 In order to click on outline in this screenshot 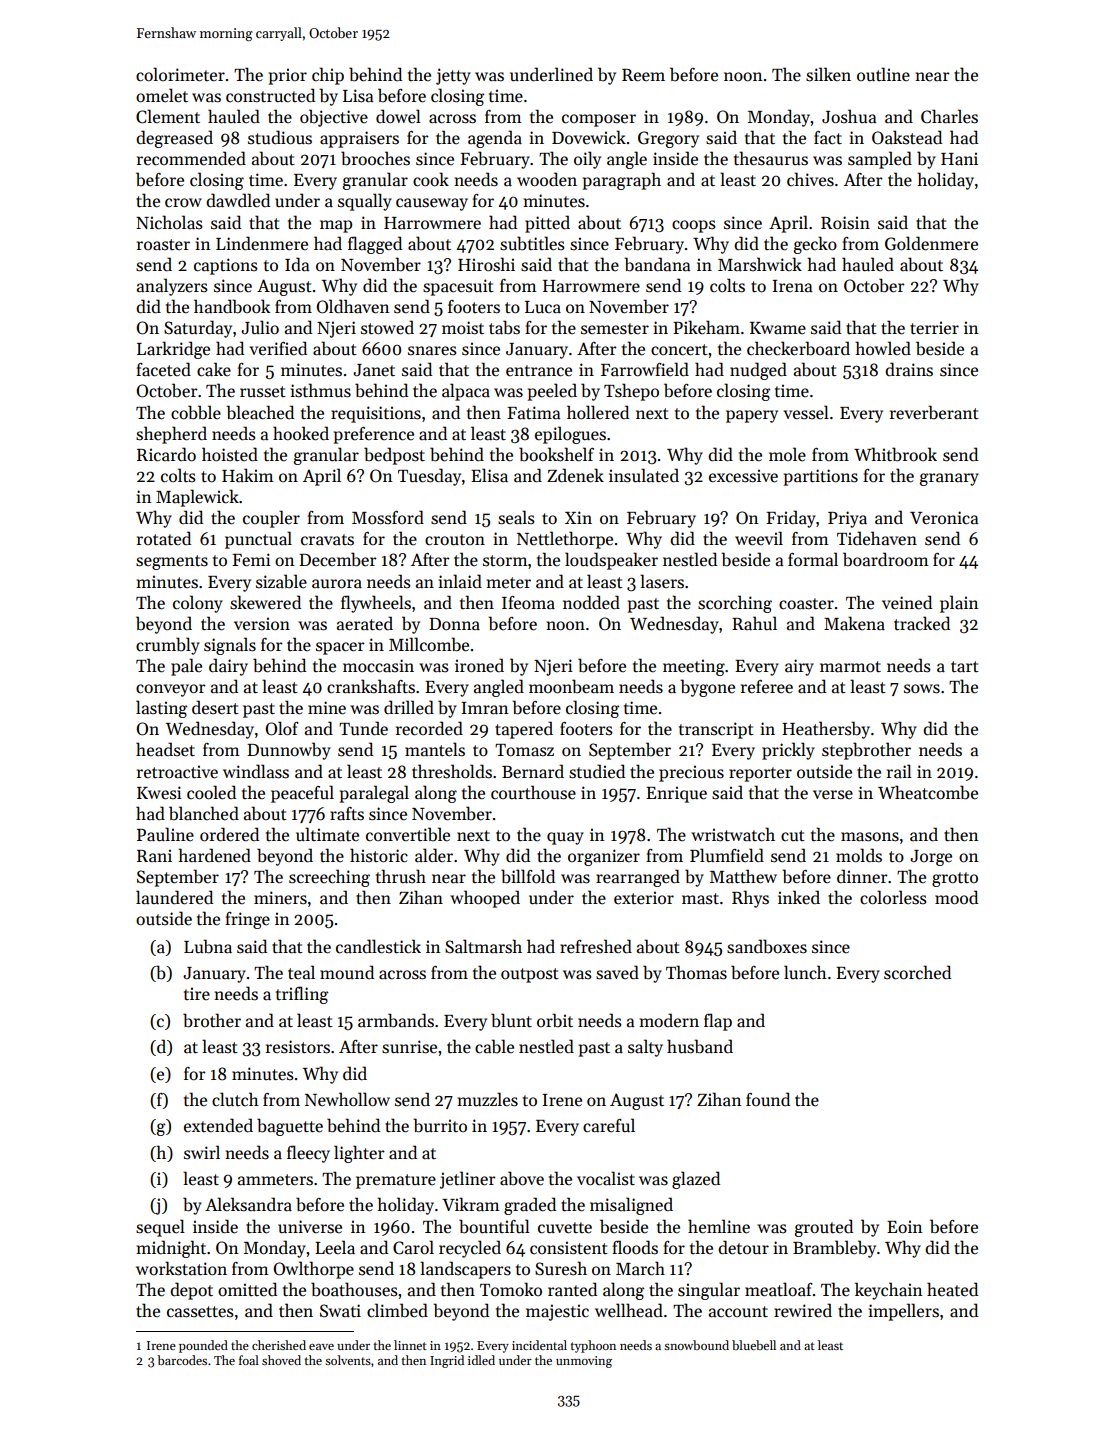, I will do `click(883, 74)`.
